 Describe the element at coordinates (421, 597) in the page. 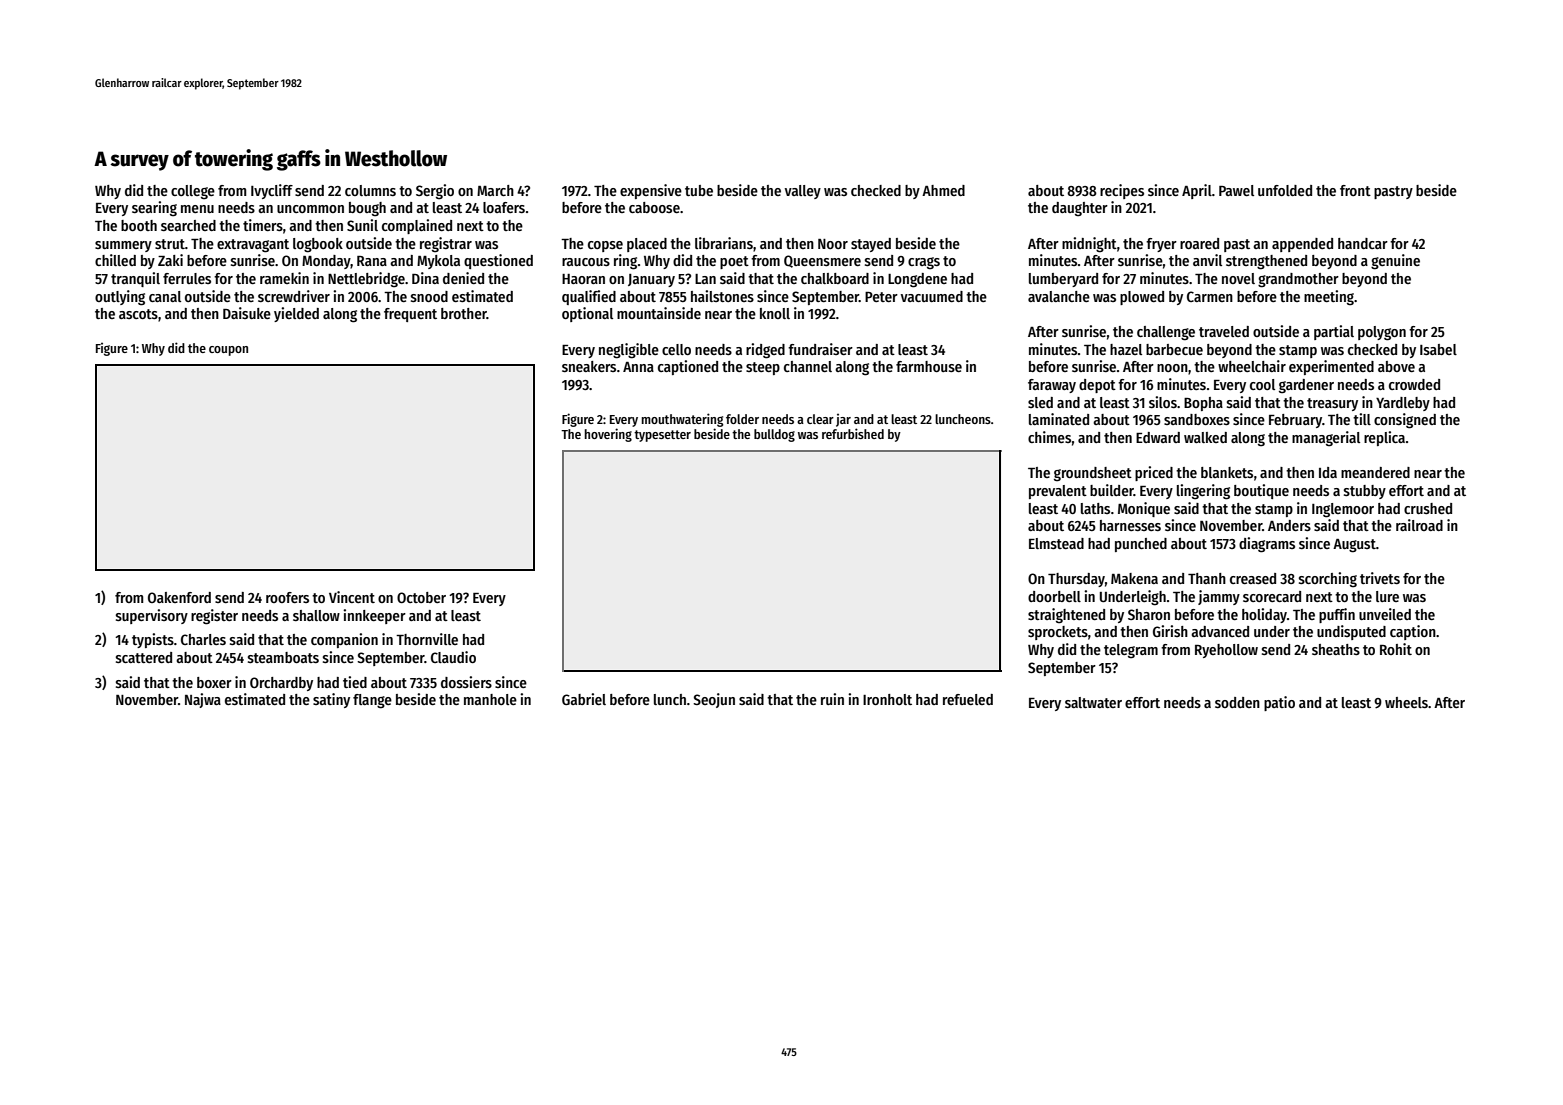

I see `October` at that location.
